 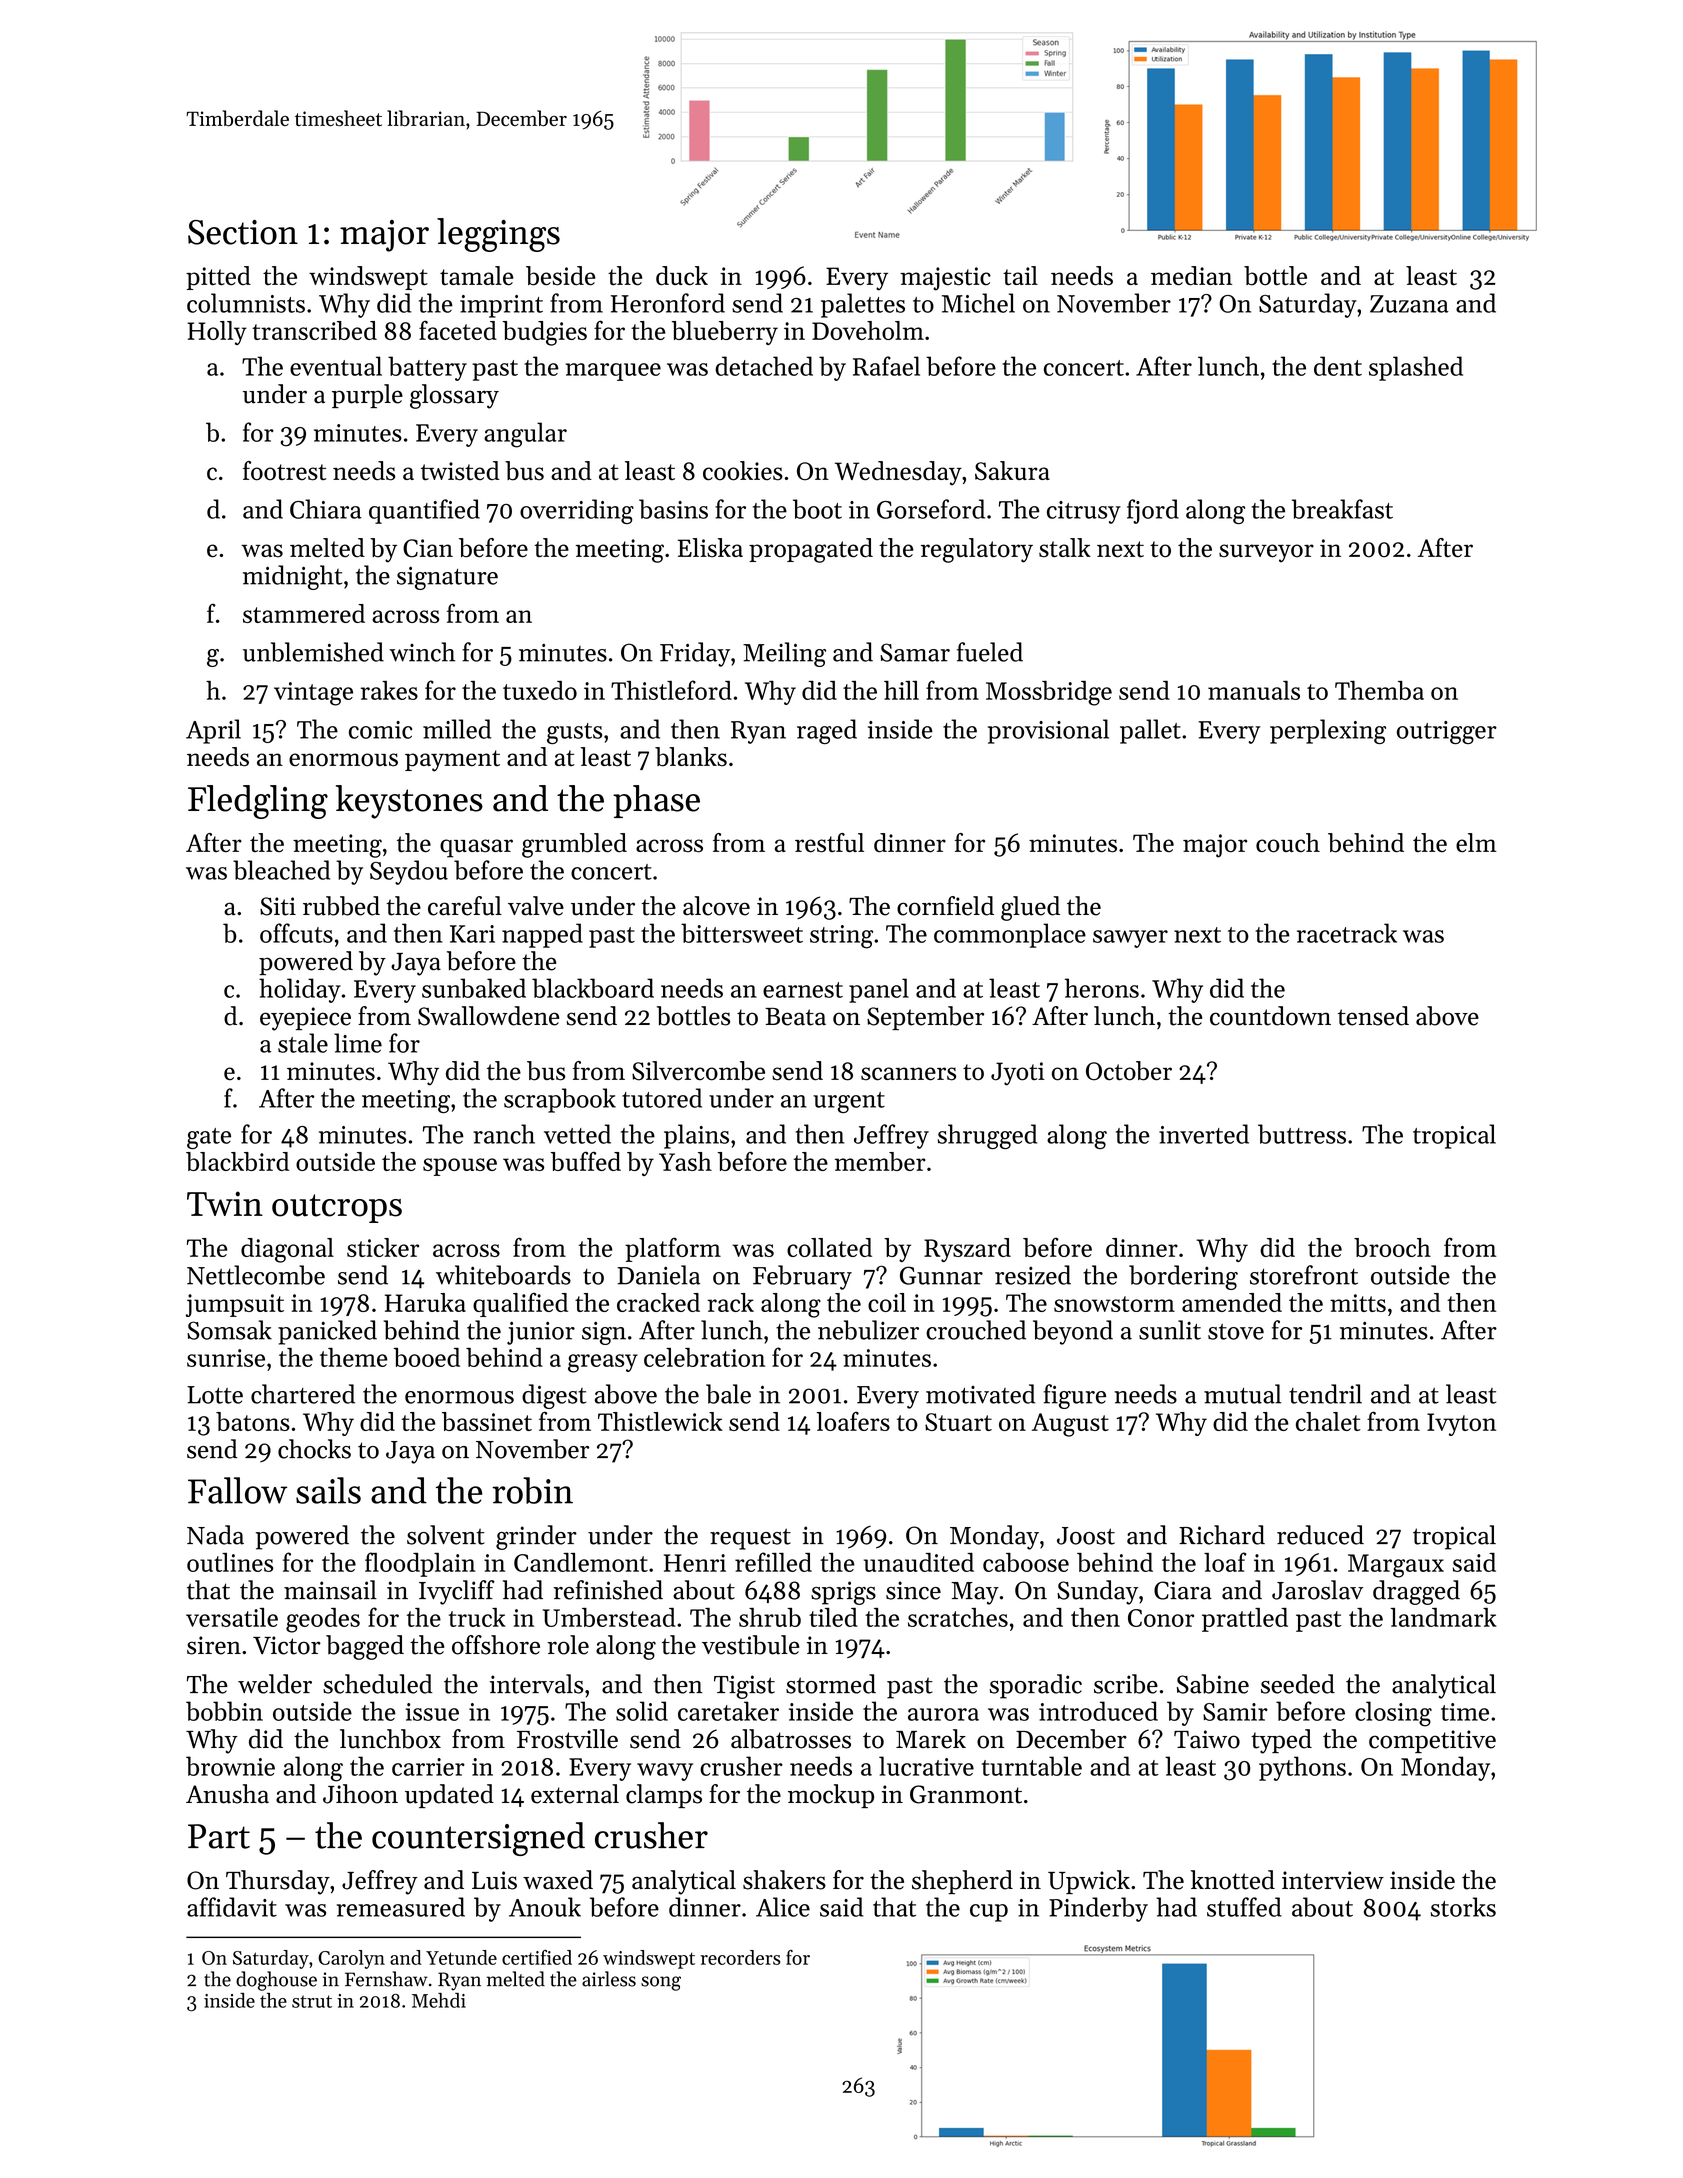 What do you see at coordinates (1183, 1590) in the screenshot?
I see `Ciara` at bounding box center [1183, 1590].
